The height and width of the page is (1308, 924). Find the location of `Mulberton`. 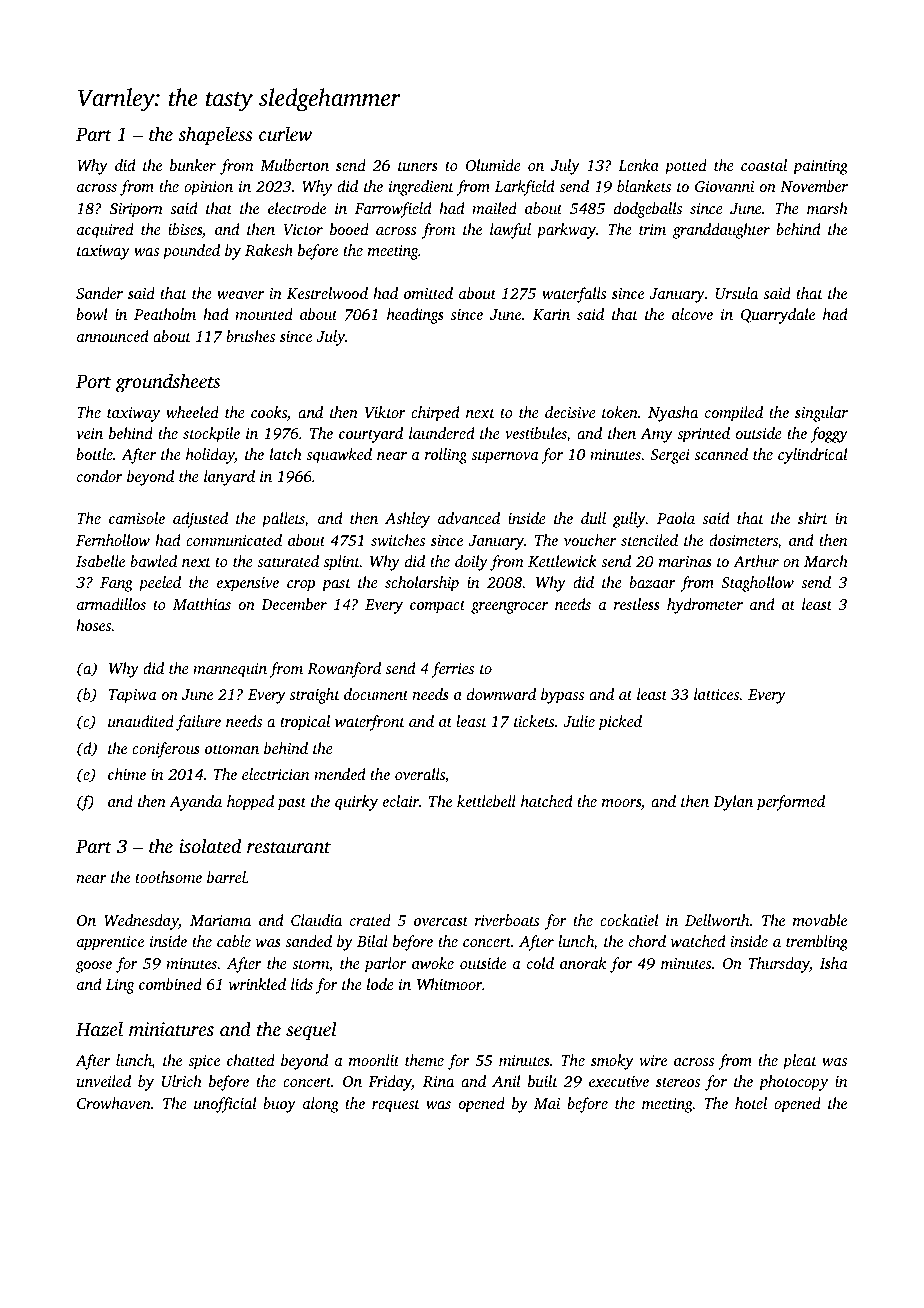

Mulberton is located at coordinates (294, 165).
